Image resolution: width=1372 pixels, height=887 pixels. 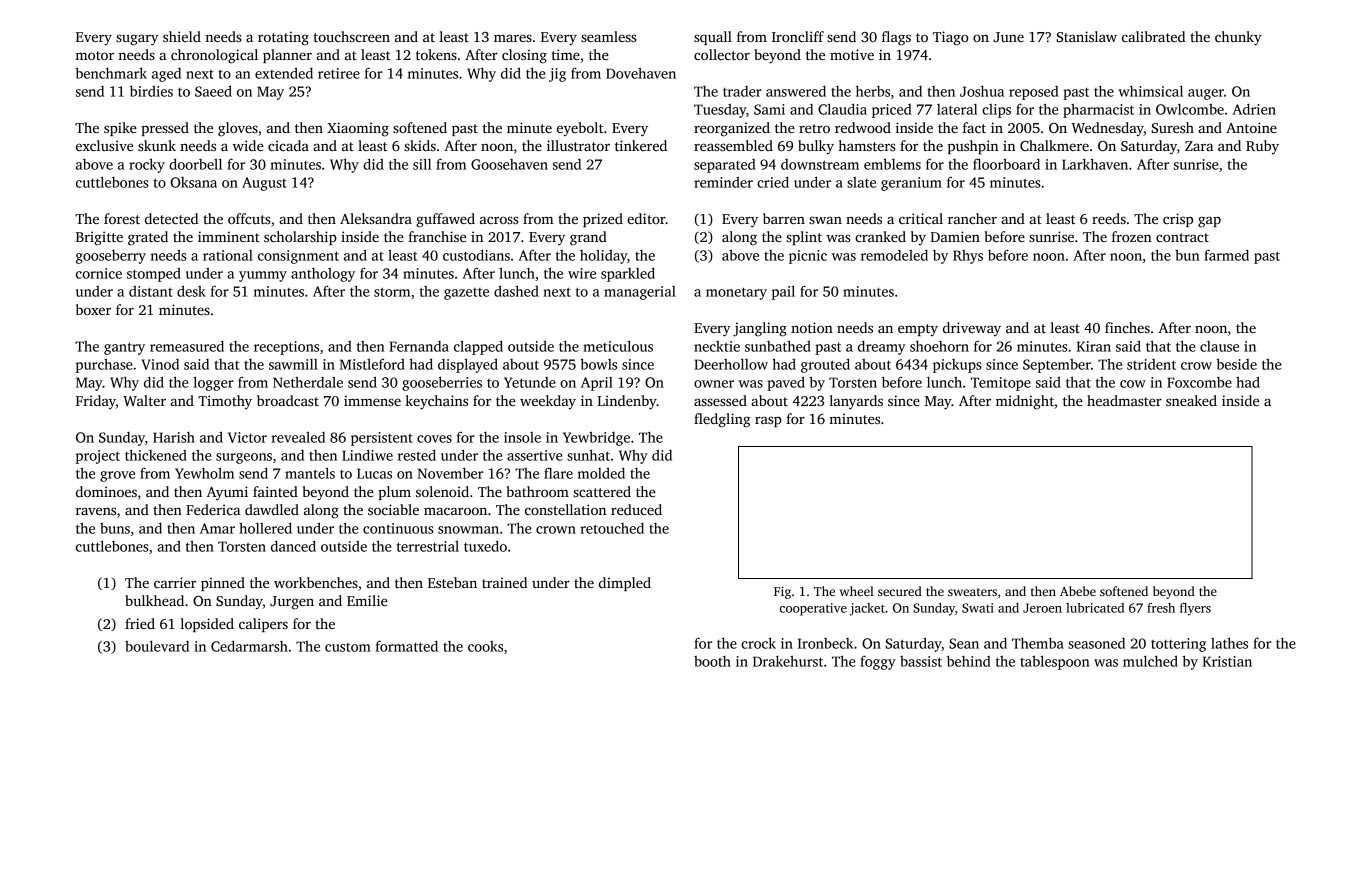 What do you see at coordinates (608, 36) in the page?
I see `seamless` at bounding box center [608, 36].
